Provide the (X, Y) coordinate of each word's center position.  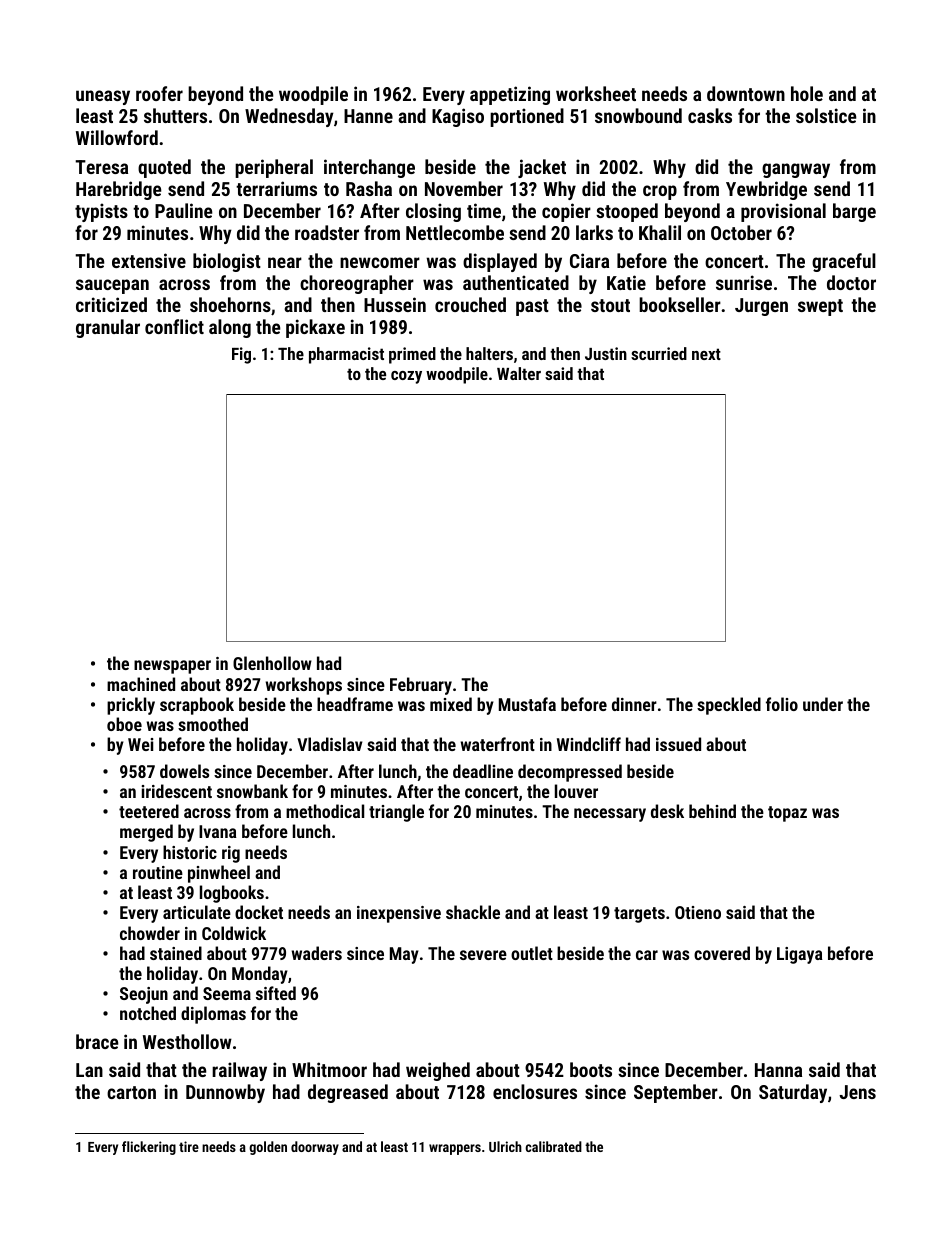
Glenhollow (272, 663)
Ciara (589, 260)
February (421, 686)
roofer (159, 93)
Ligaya (800, 955)
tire (189, 1146)
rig (231, 854)
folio (782, 704)
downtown (746, 93)
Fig (241, 355)
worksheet (596, 93)
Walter (519, 373)
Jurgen (761, 307)
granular (108, 328)
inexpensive (399, 914)
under (823, 704)
